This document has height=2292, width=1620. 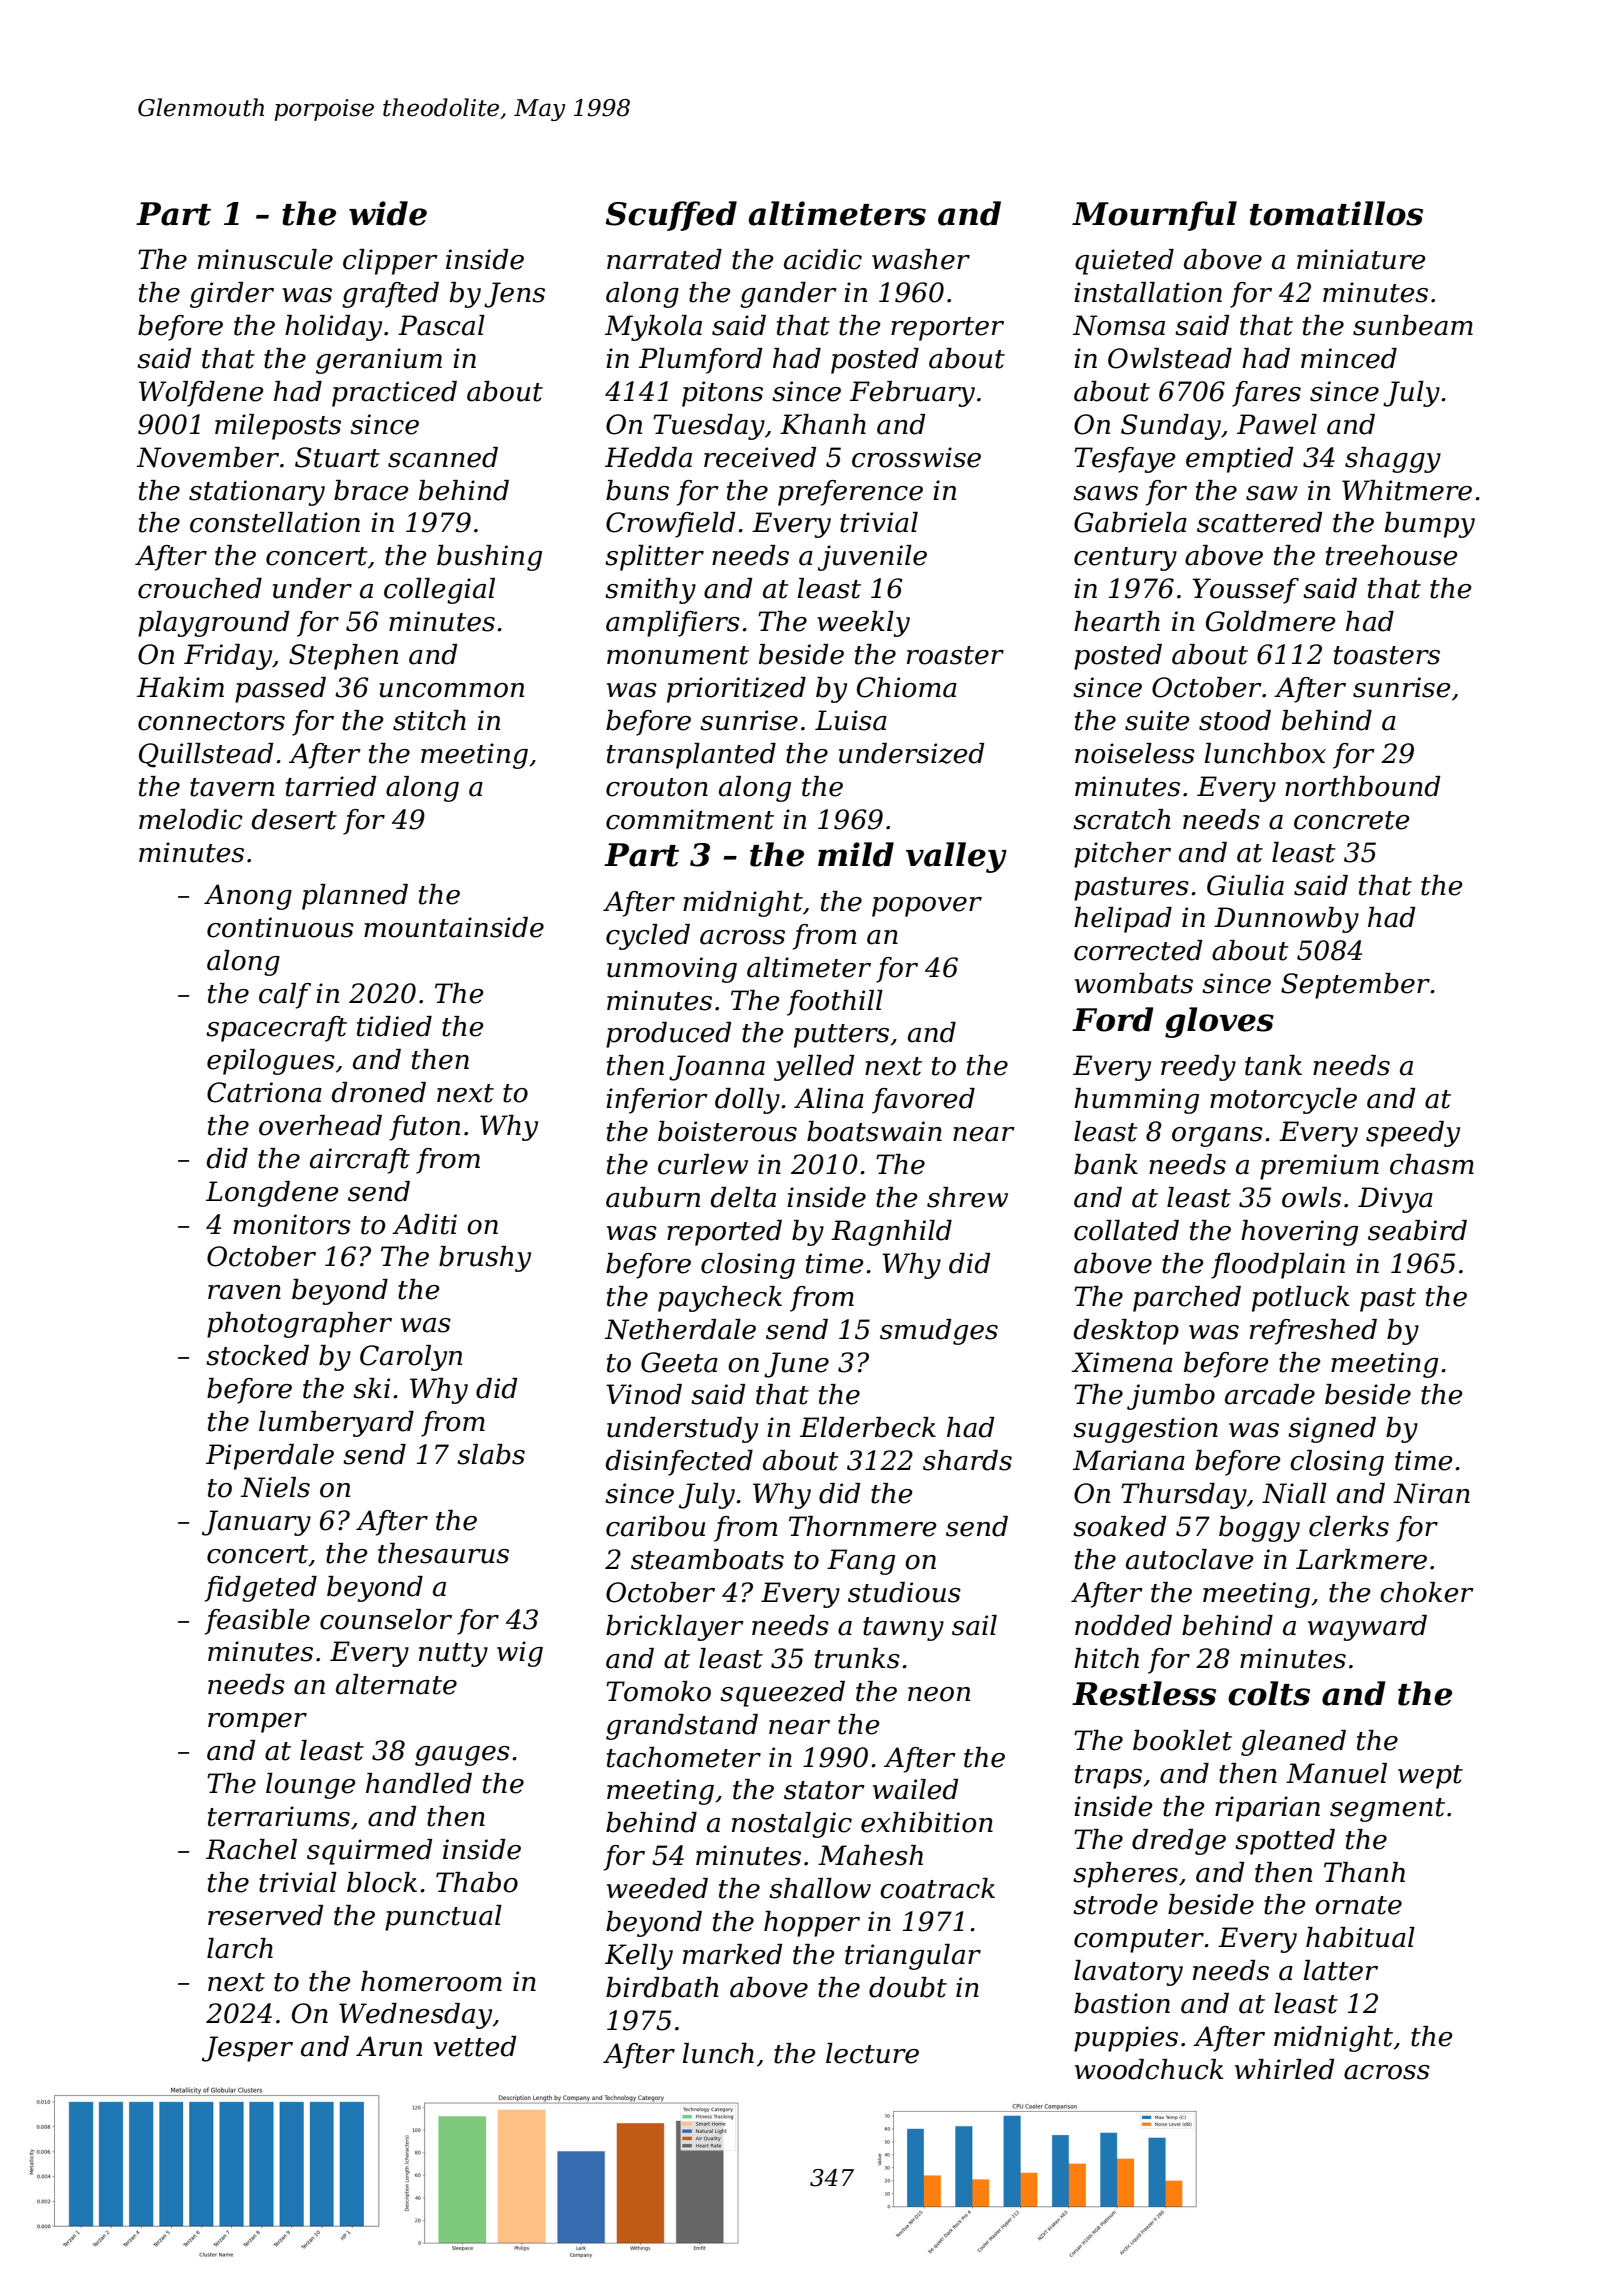 I want to click on wide, so click(x=388, y=213).
